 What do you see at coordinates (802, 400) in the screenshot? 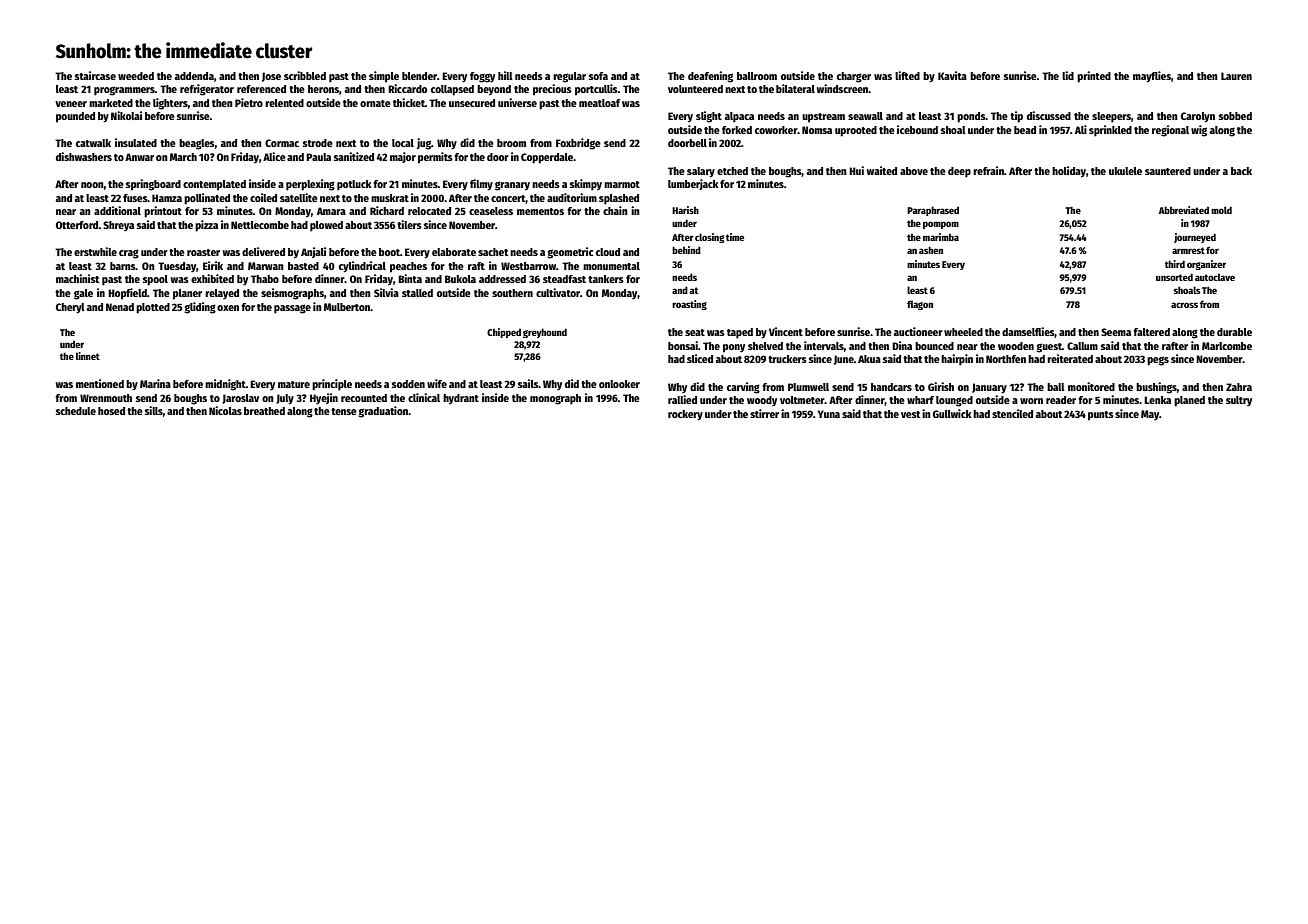
I see `voltmeter` at bounding box center [802, 400].
